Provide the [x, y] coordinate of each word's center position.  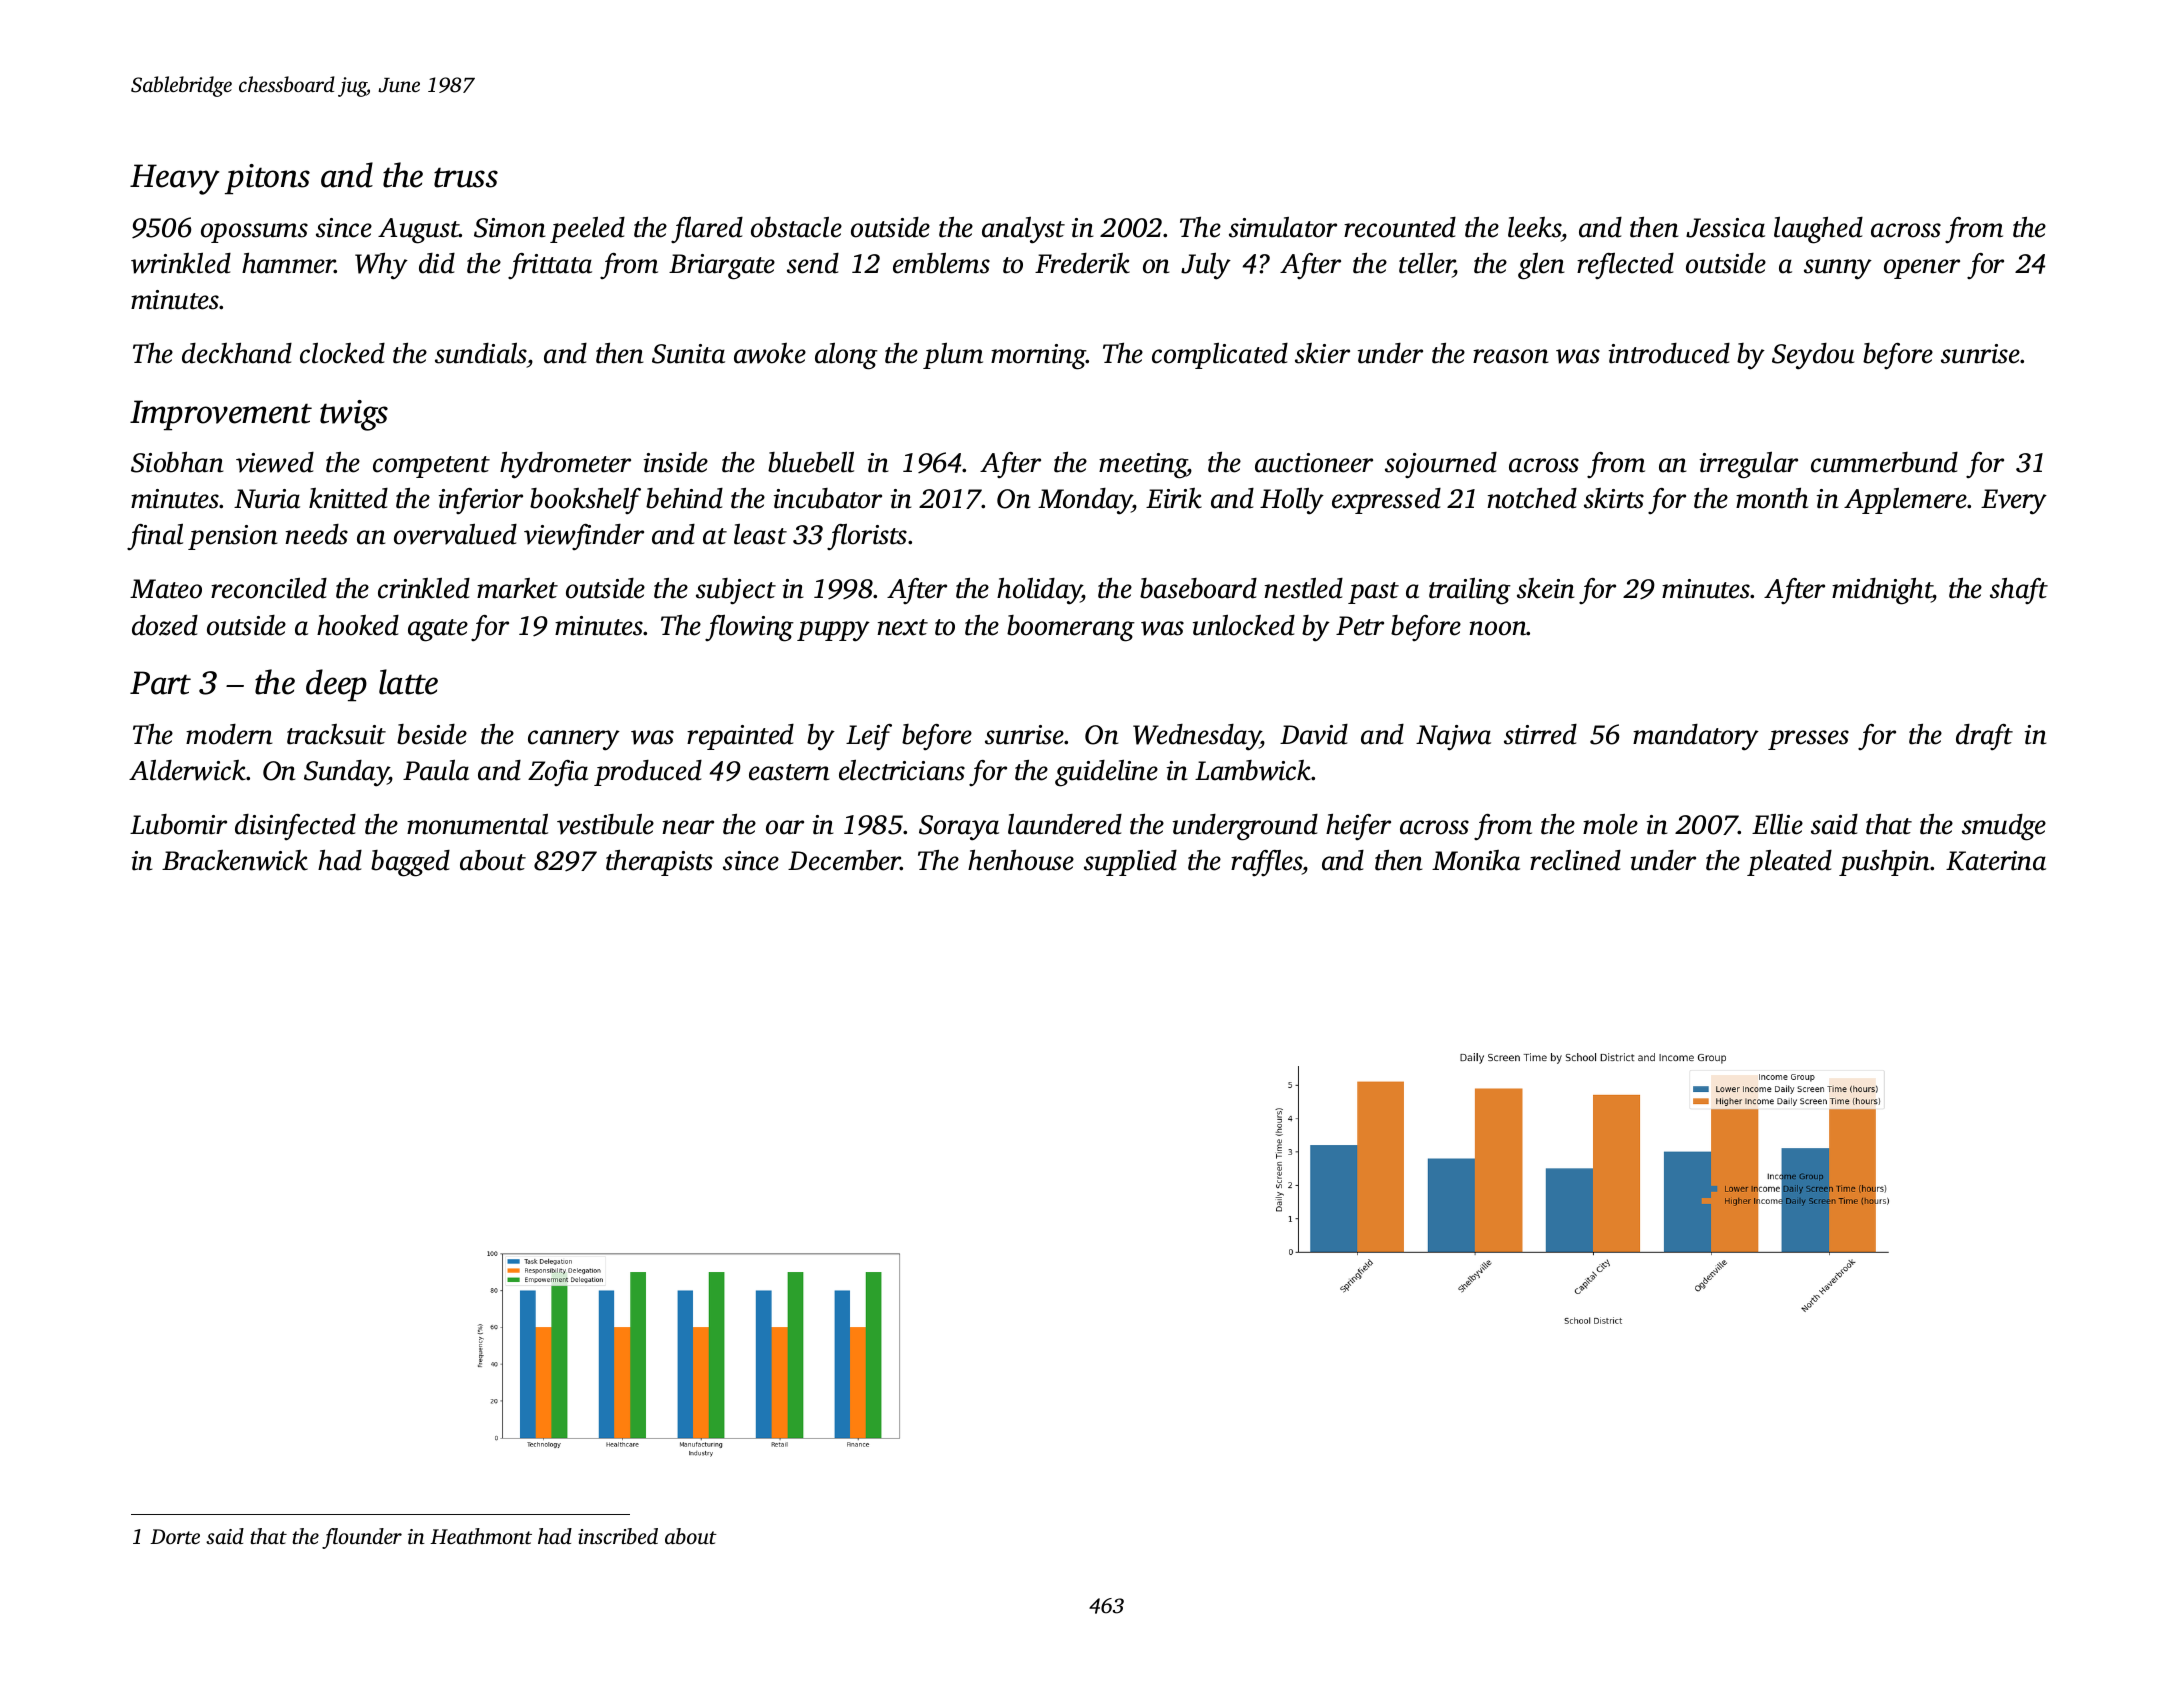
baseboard [1198, 588]
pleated [1789, 863]
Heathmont [481, 1536]
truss [466, 177]
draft [1984, 737]
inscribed [618, 1536]
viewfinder [584, 537]
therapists [659, 863]
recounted [1400, 227]
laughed [1818, 230]
